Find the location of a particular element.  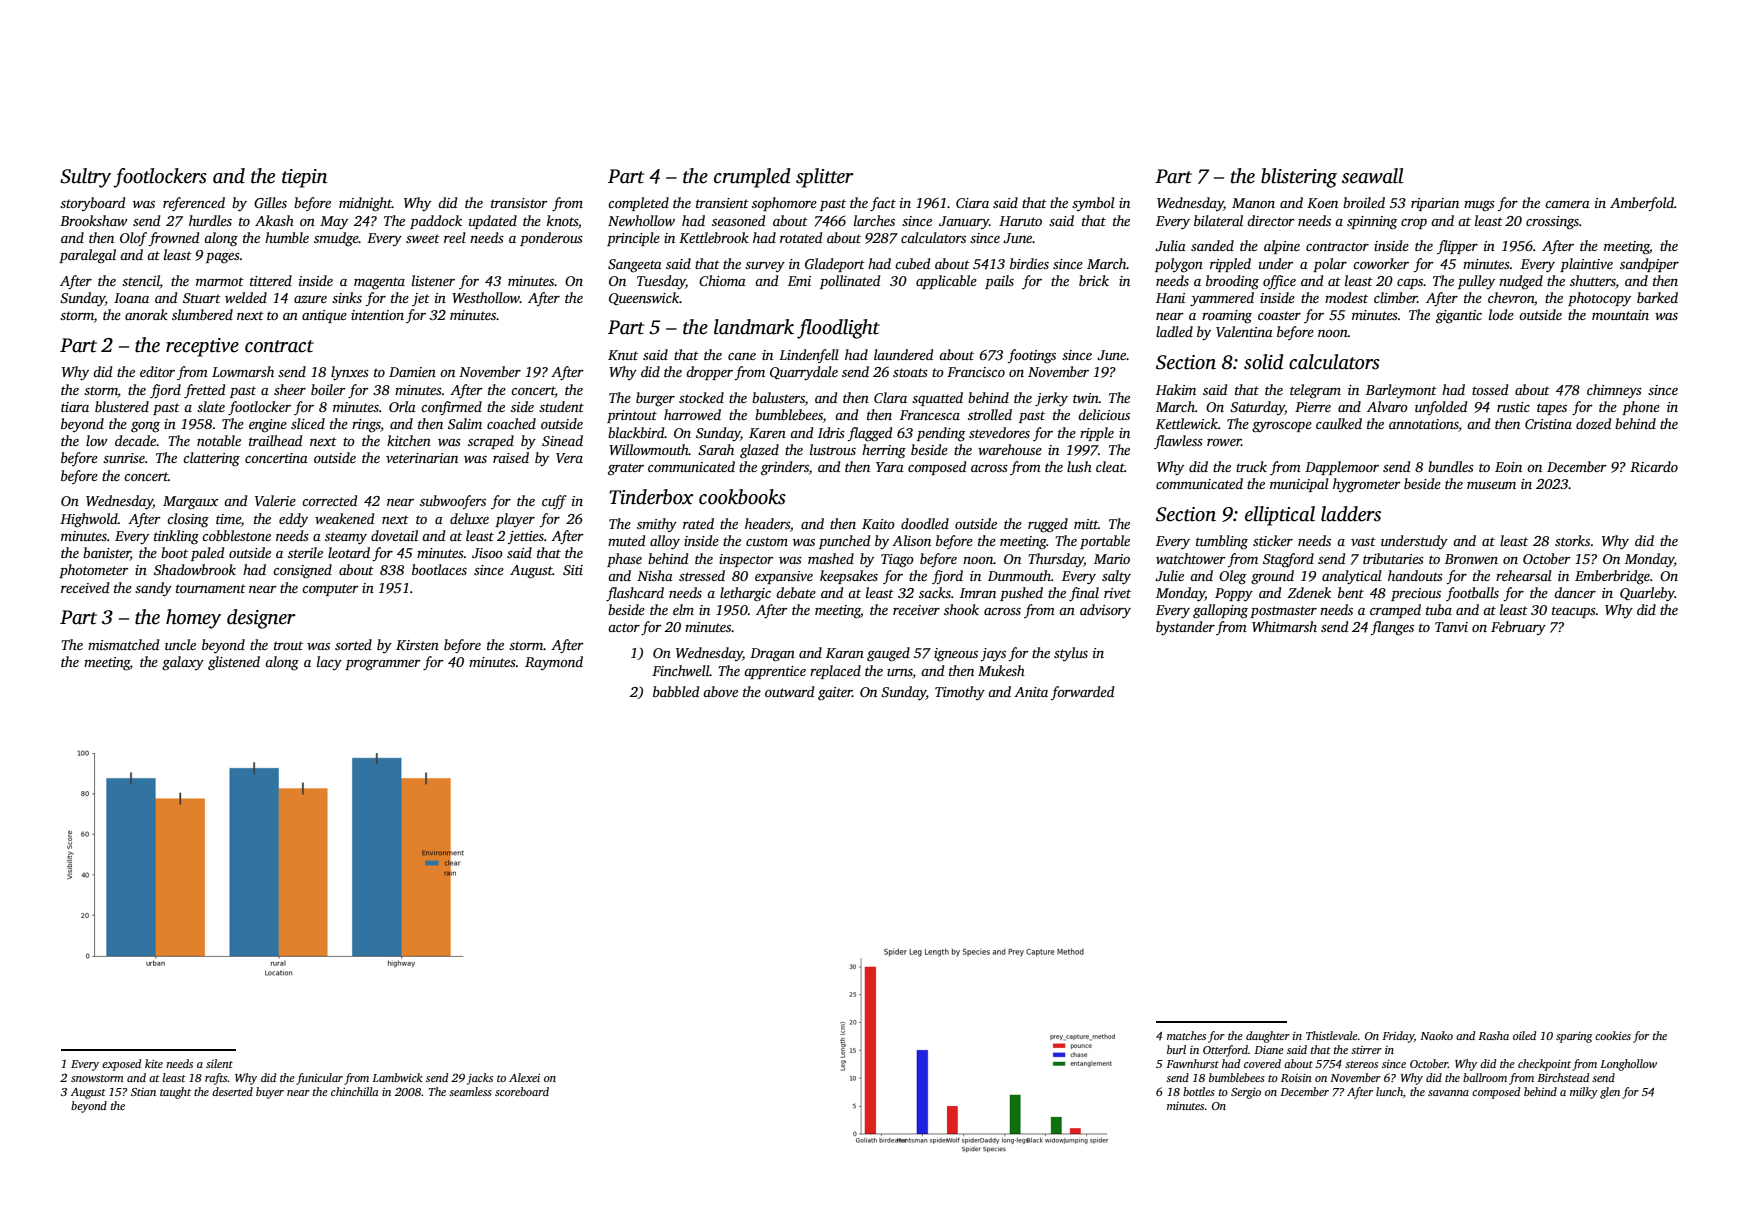

inspector is located at coordinates (746, 560).
